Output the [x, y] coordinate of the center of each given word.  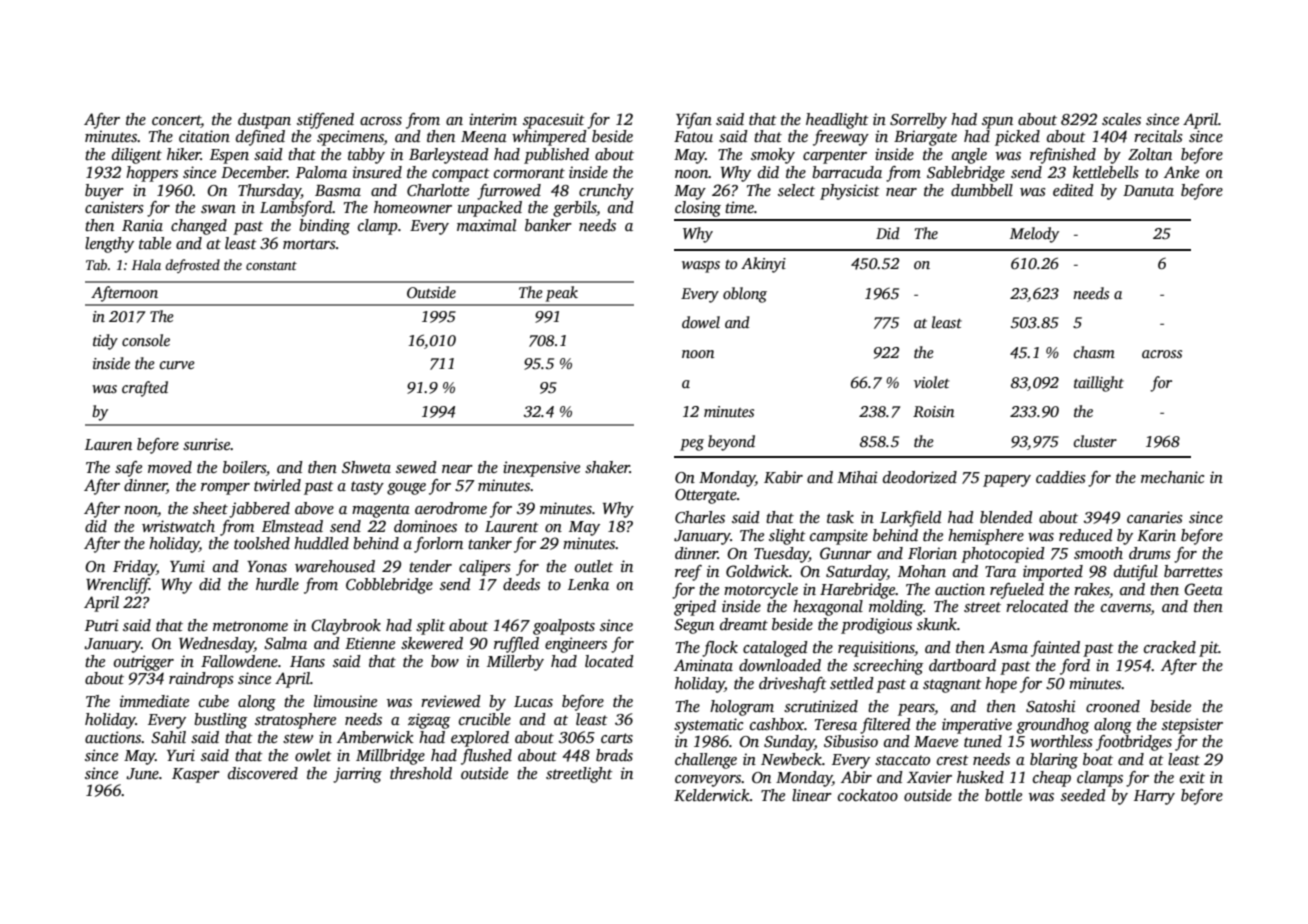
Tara [1000, 571]
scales [1121, 119]
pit [1209, 649]
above [314, 508]
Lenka [588, 584]
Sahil [168, 737]
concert [176, 120]
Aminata [703, 665]
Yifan [694, 121]
